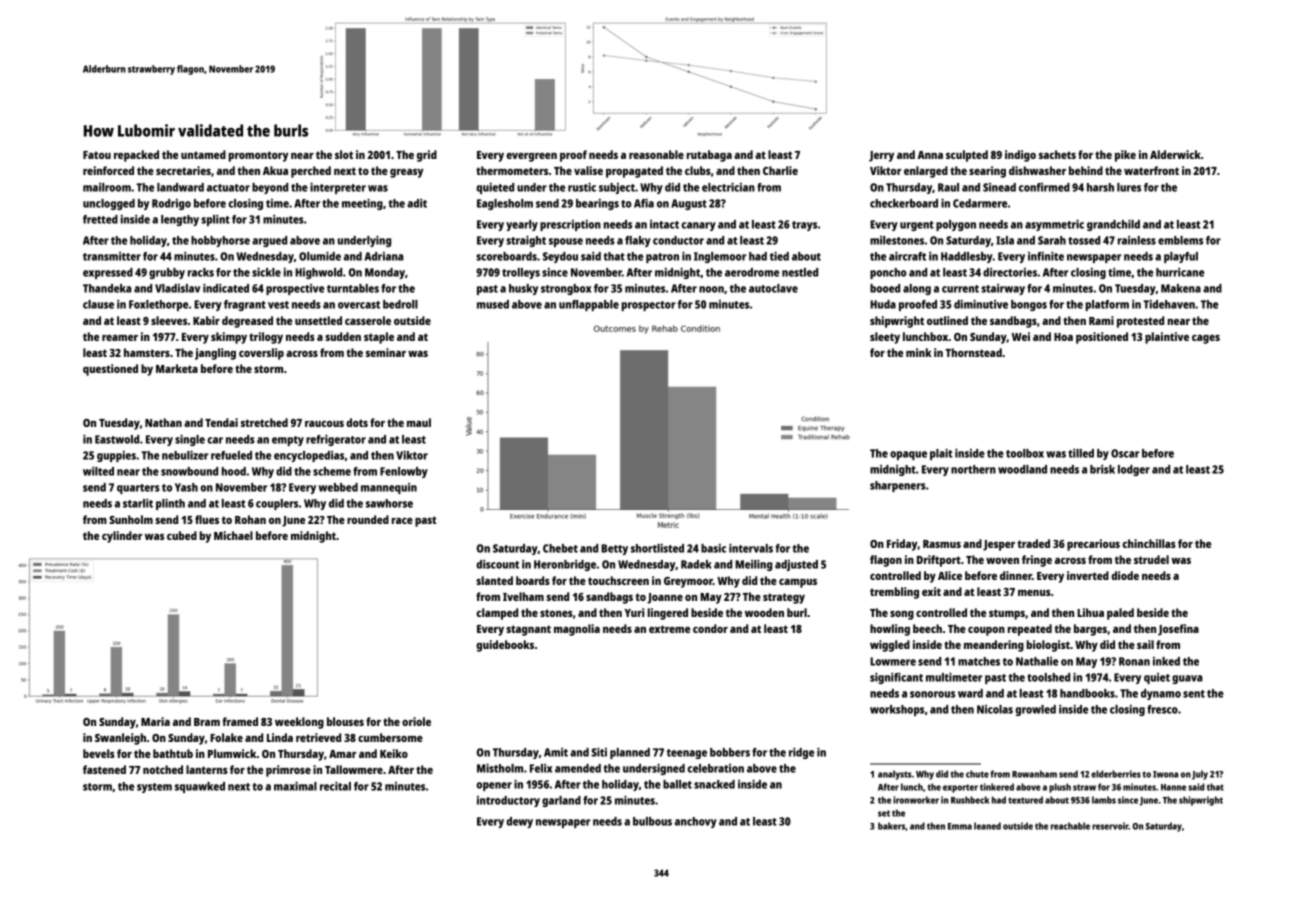 The height and width of the screenshot is (924, 1308). I want to click on trays, so click(804, 226).
